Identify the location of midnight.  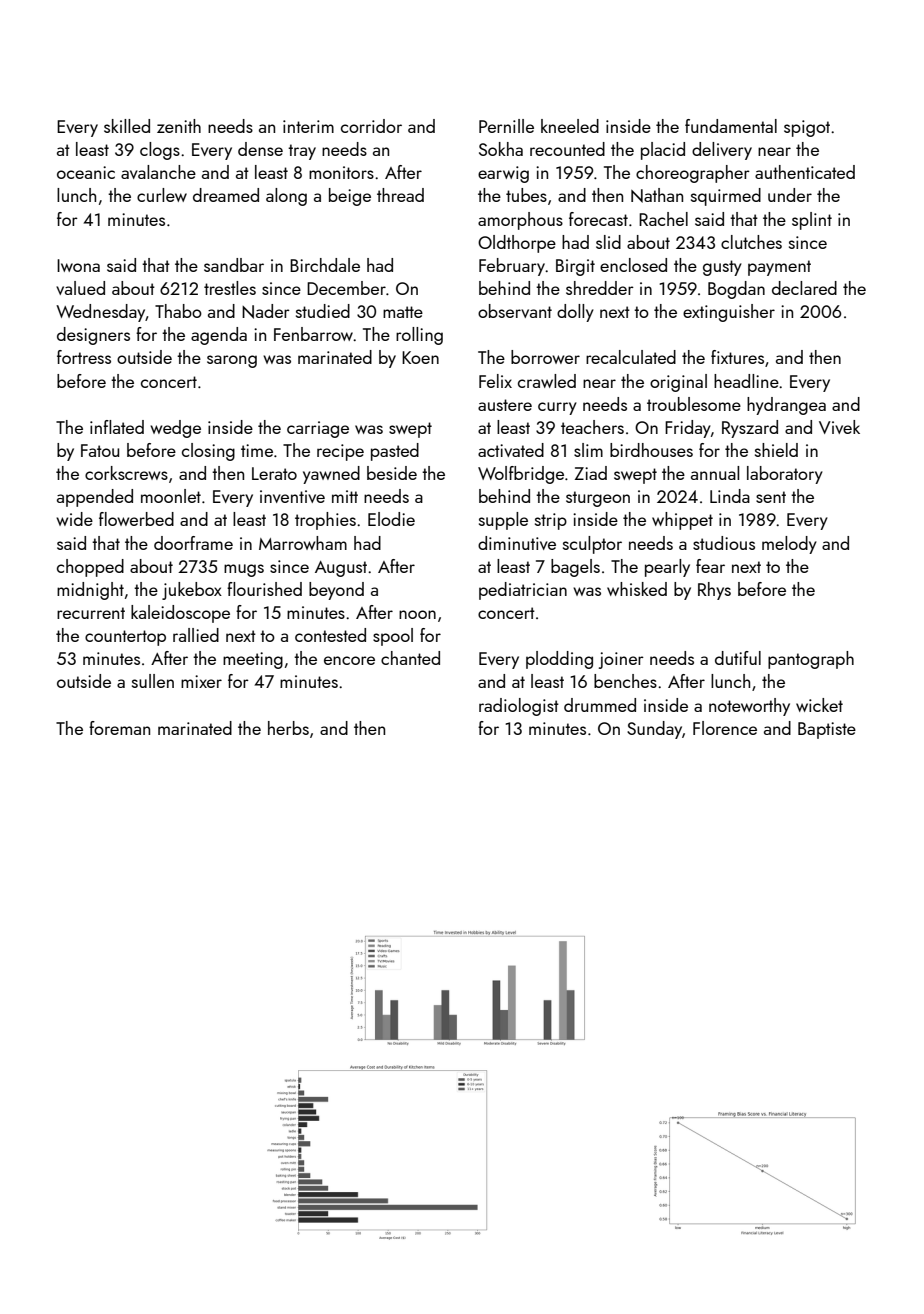
(90, 591).
